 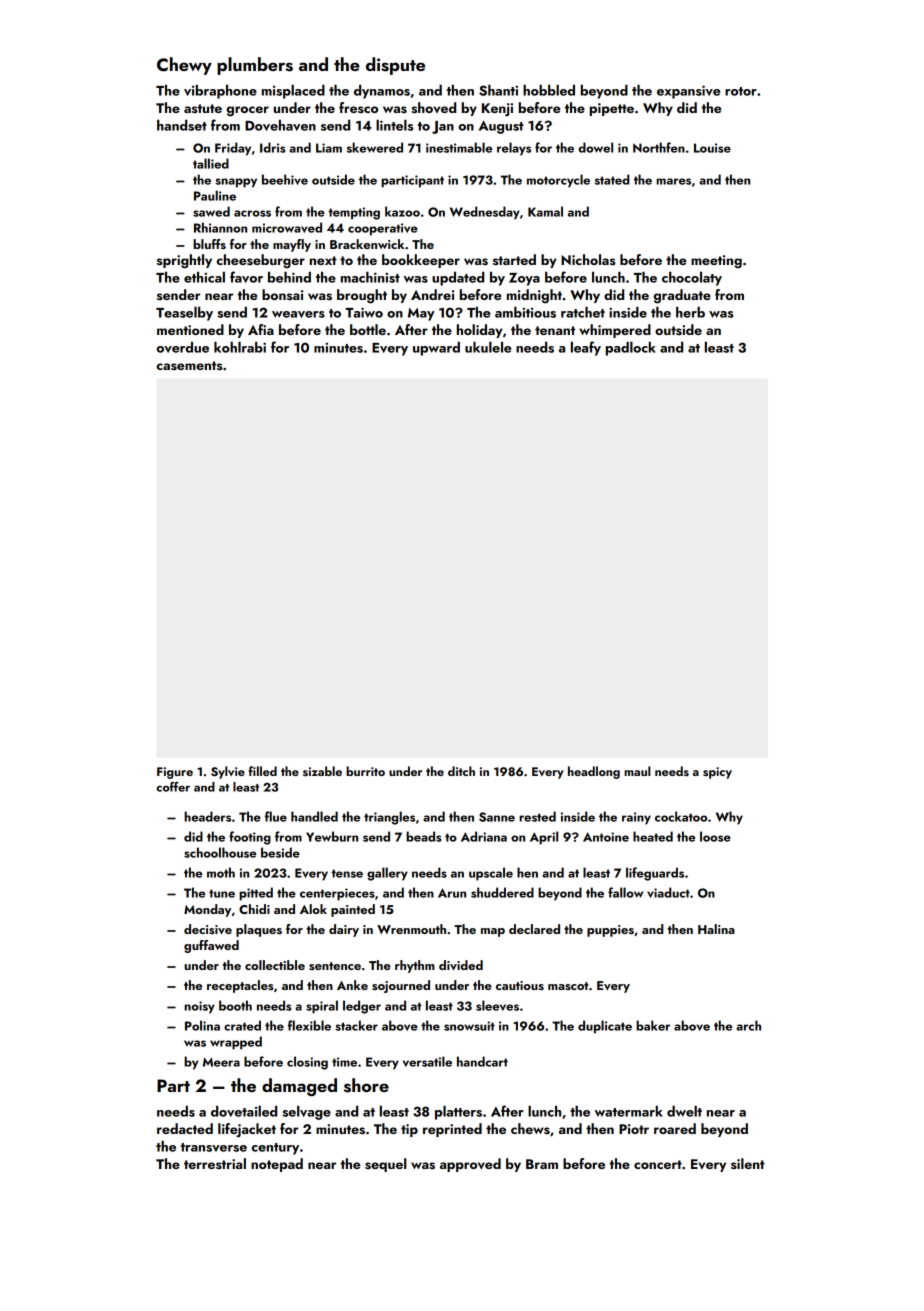 I want to click on rotor, so click(x=741, y=91).
